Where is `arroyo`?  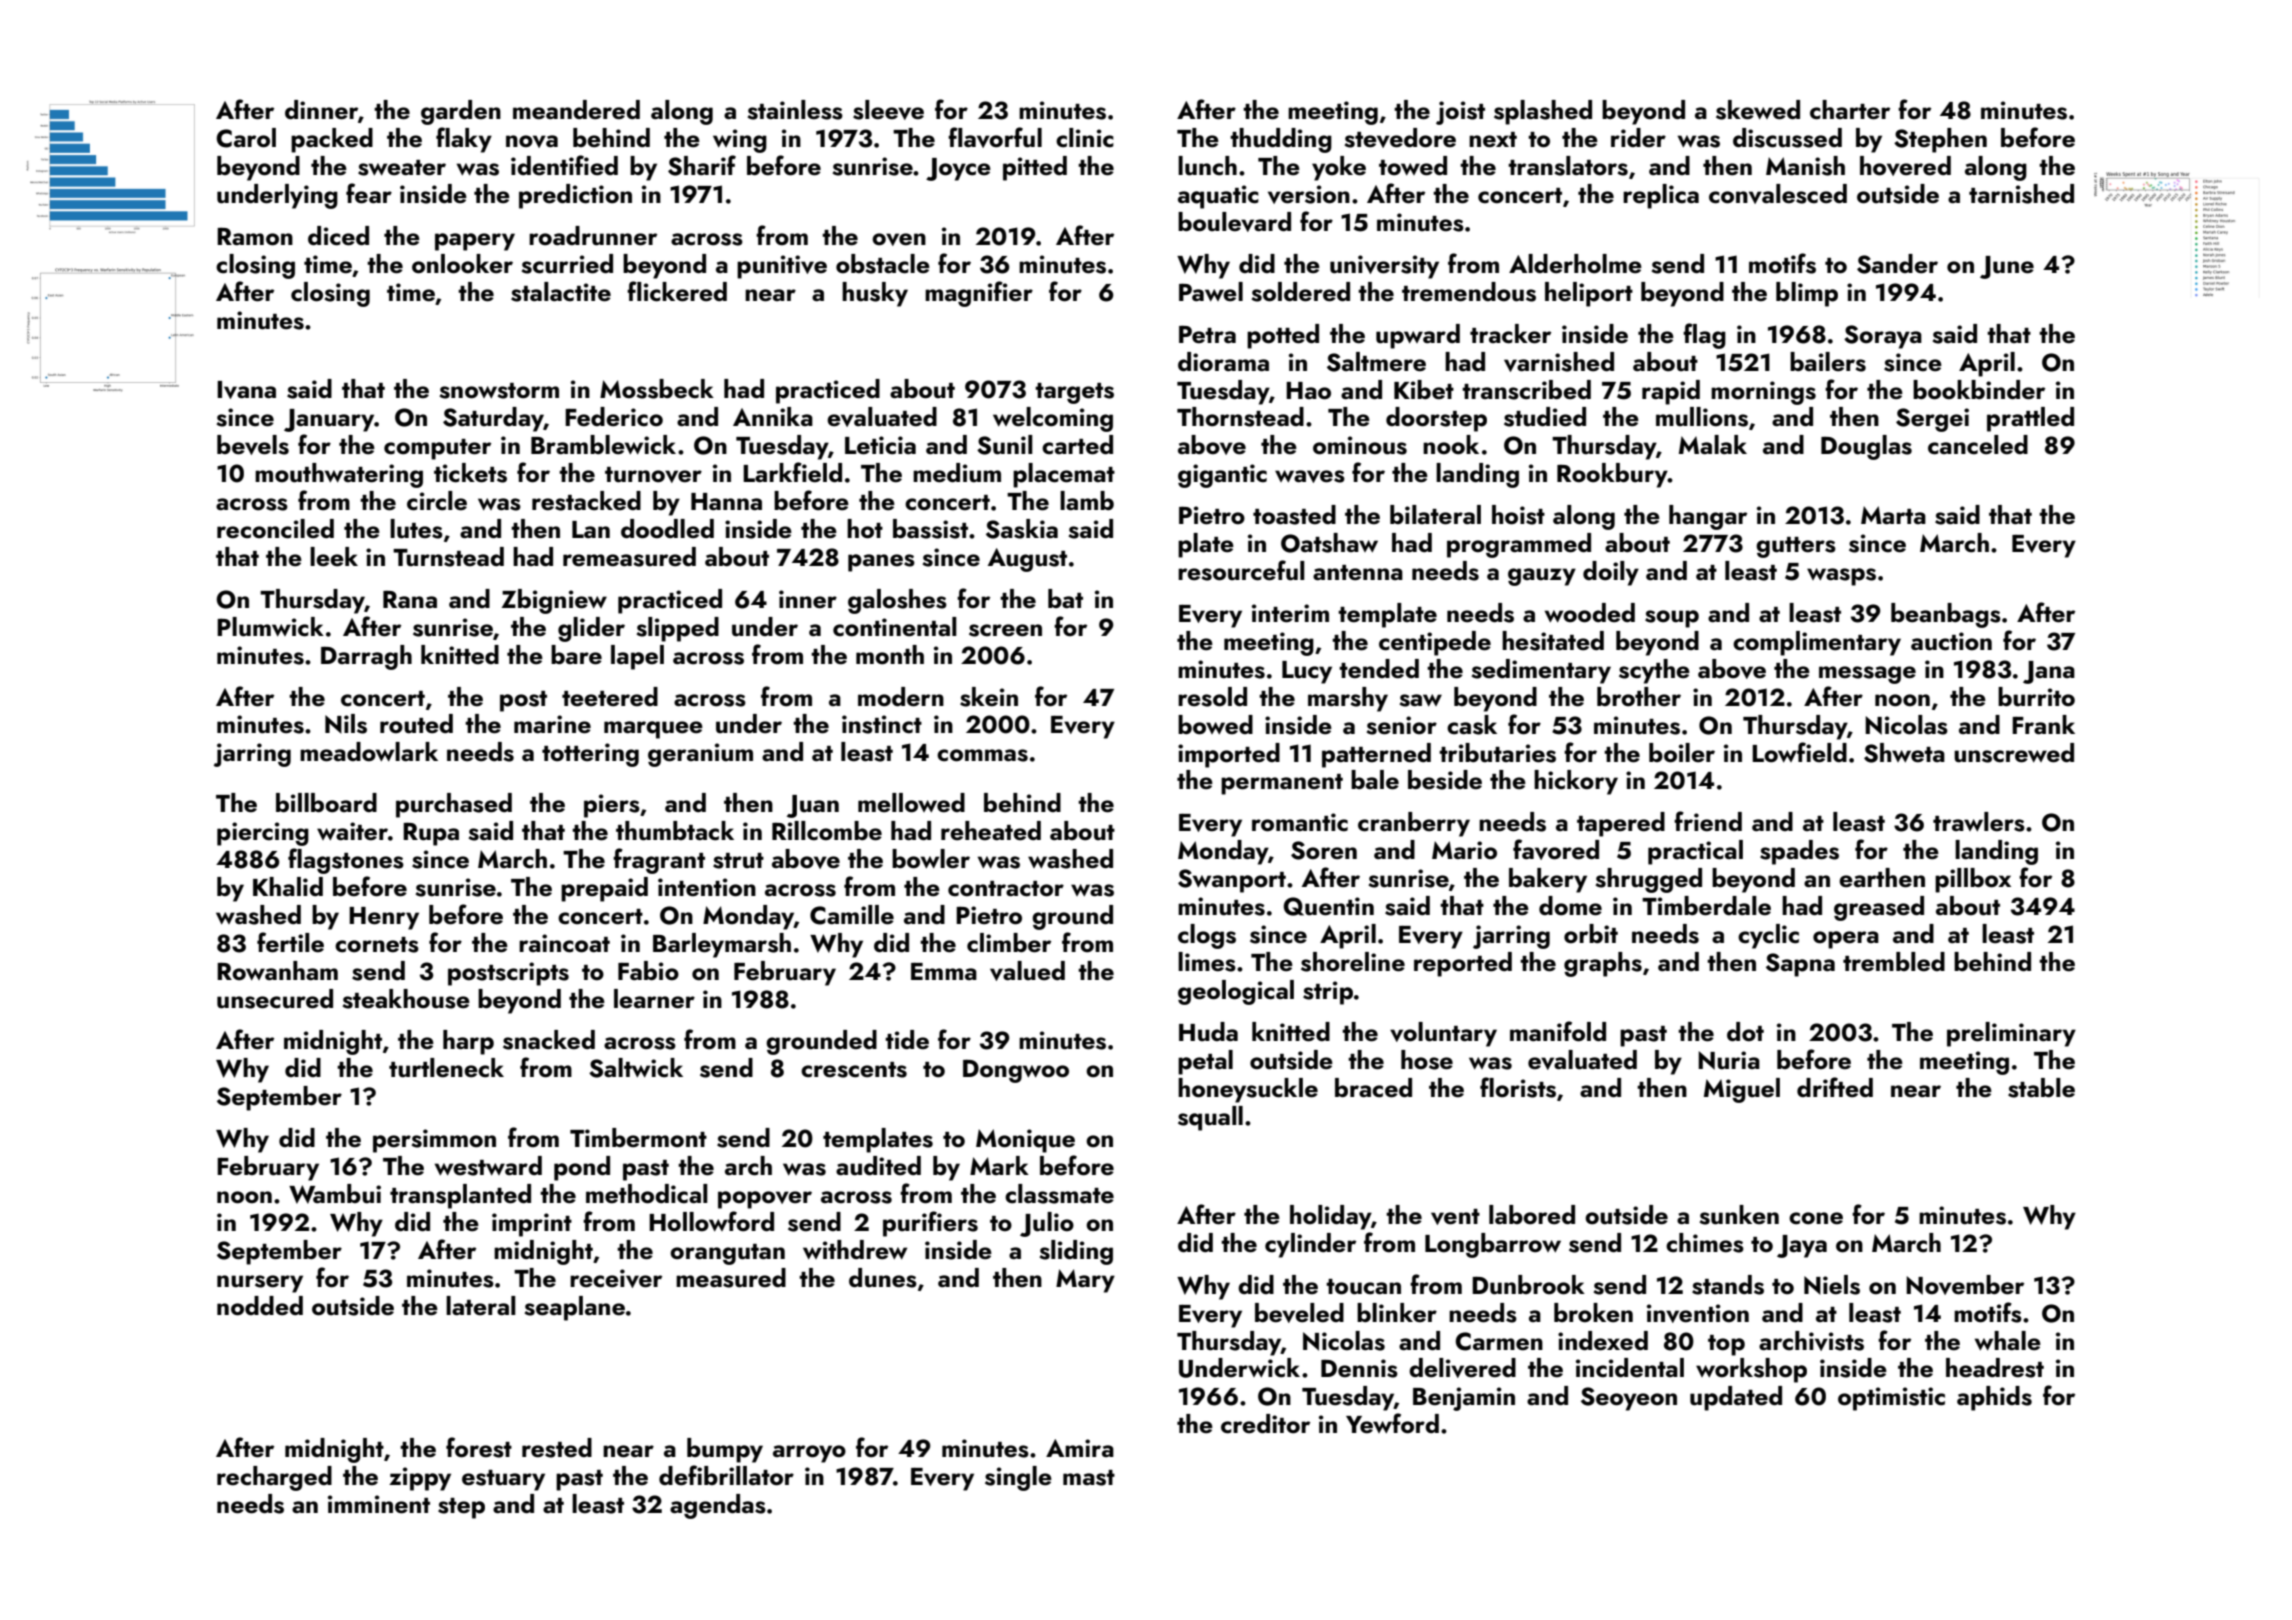
arroyo is located at coordinates (809, 1454).
